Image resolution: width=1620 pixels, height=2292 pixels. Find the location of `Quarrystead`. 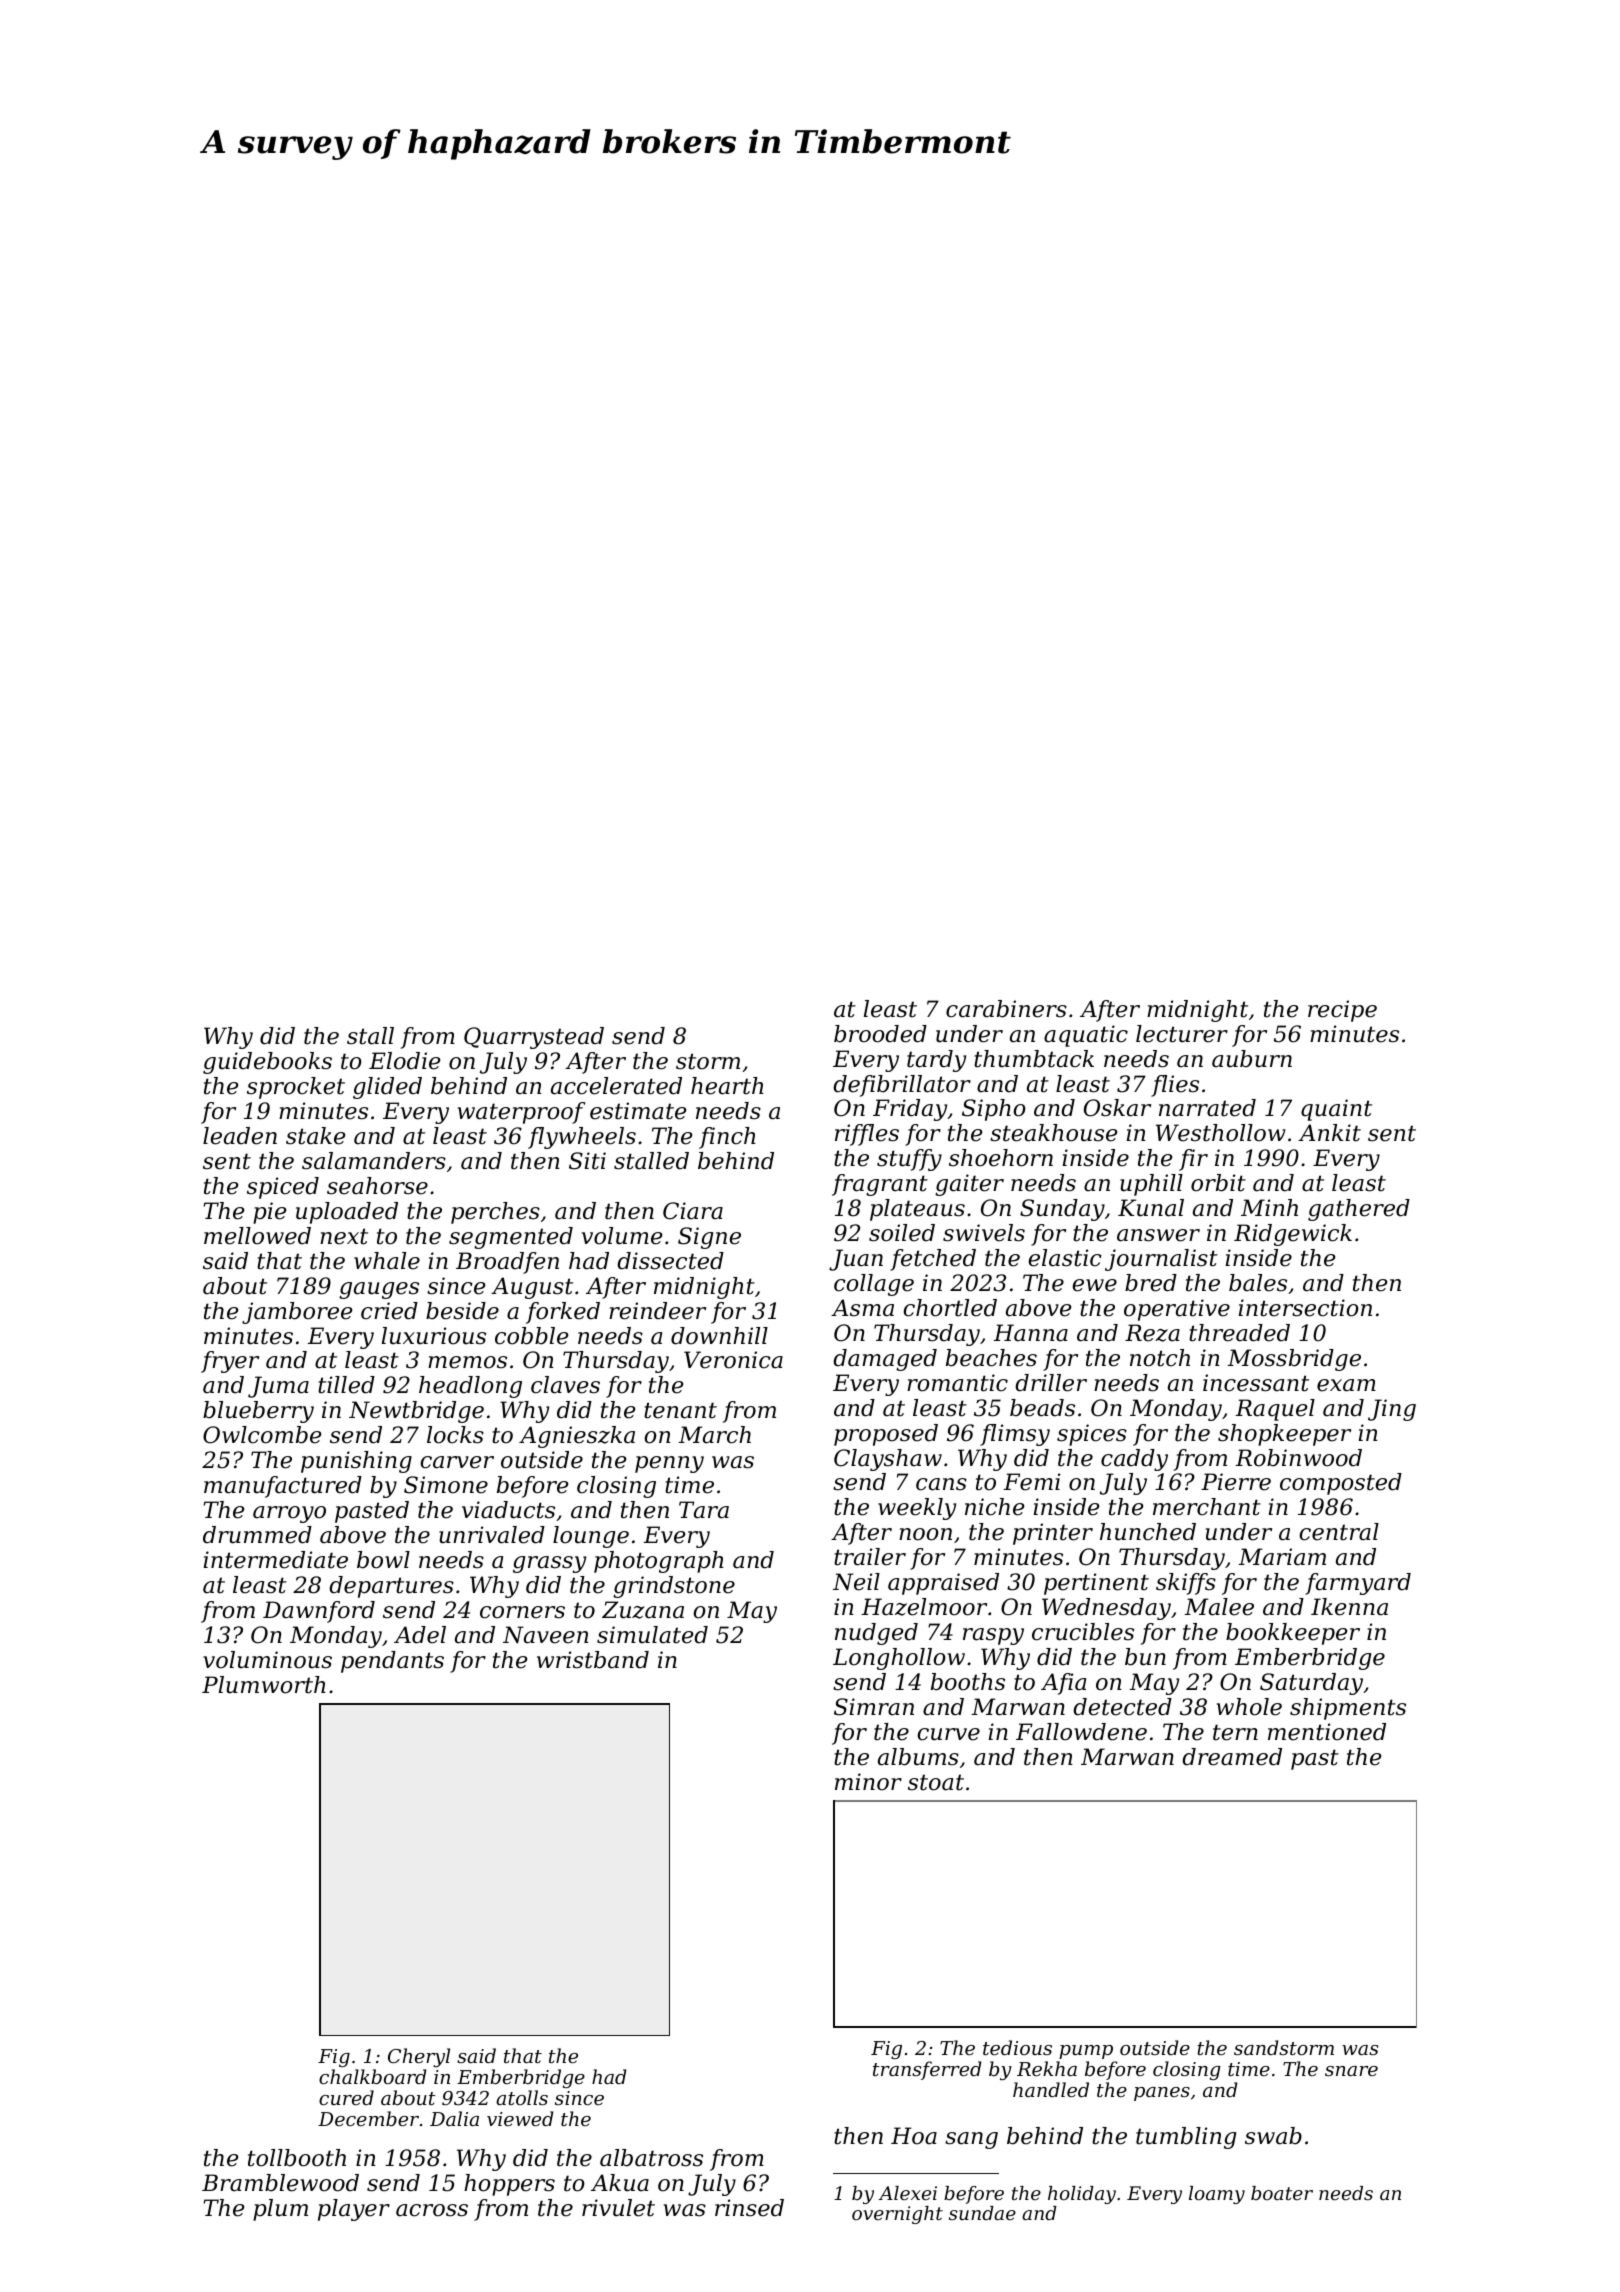

Quarrystead is located at coordinates (534, 1038).
